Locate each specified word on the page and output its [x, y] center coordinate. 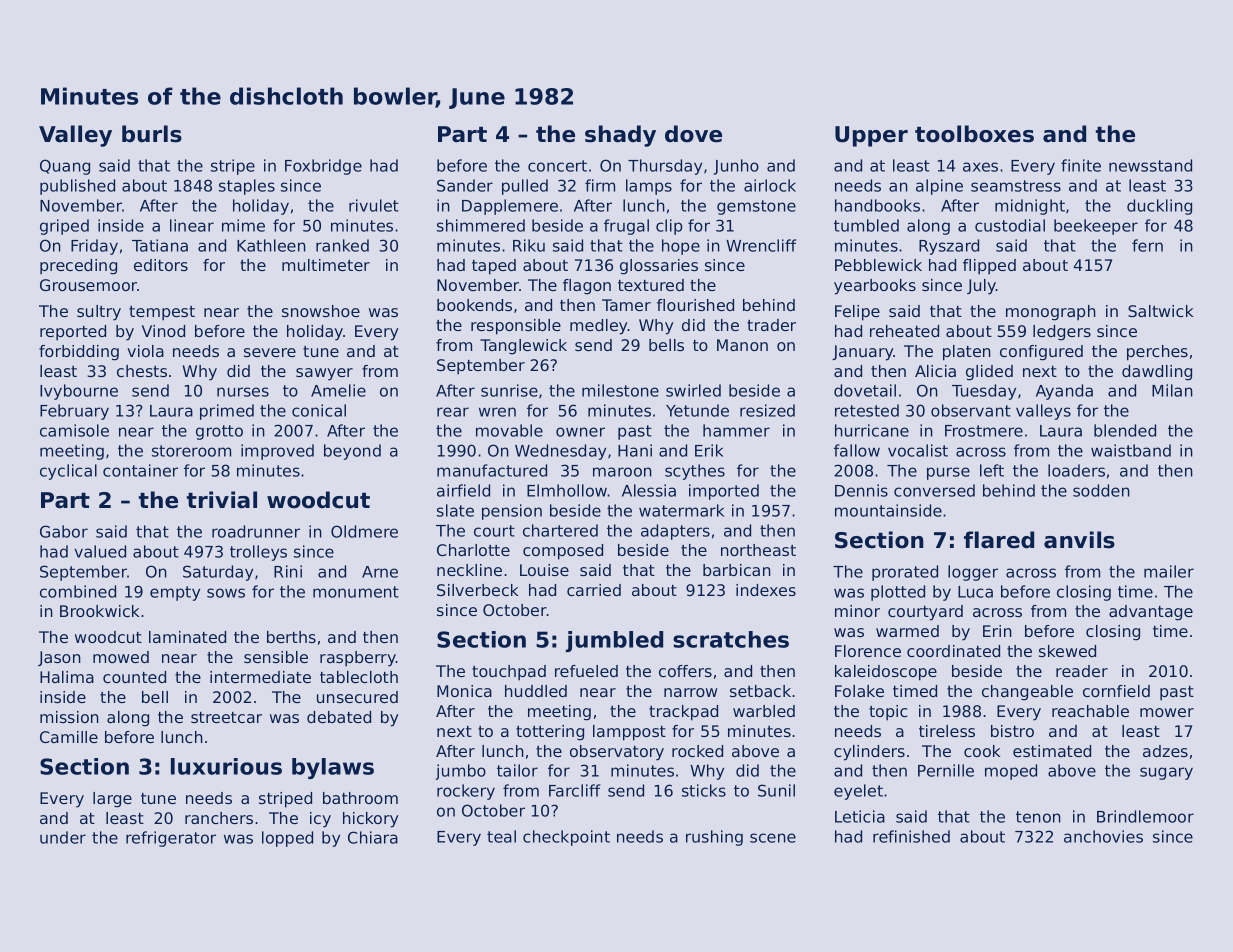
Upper [871, 136]
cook [982, 751]
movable [509, 430]
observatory [617, 753]
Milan [1172, 390]
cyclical [68, 472]
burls [152, 134]
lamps [649, 187]
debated [339, 717]
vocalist [918, 450]
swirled [693, 390]
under [63, 837]
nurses [243, 392]
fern [1147, 245]
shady [620, 136]
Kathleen [271, 245]
